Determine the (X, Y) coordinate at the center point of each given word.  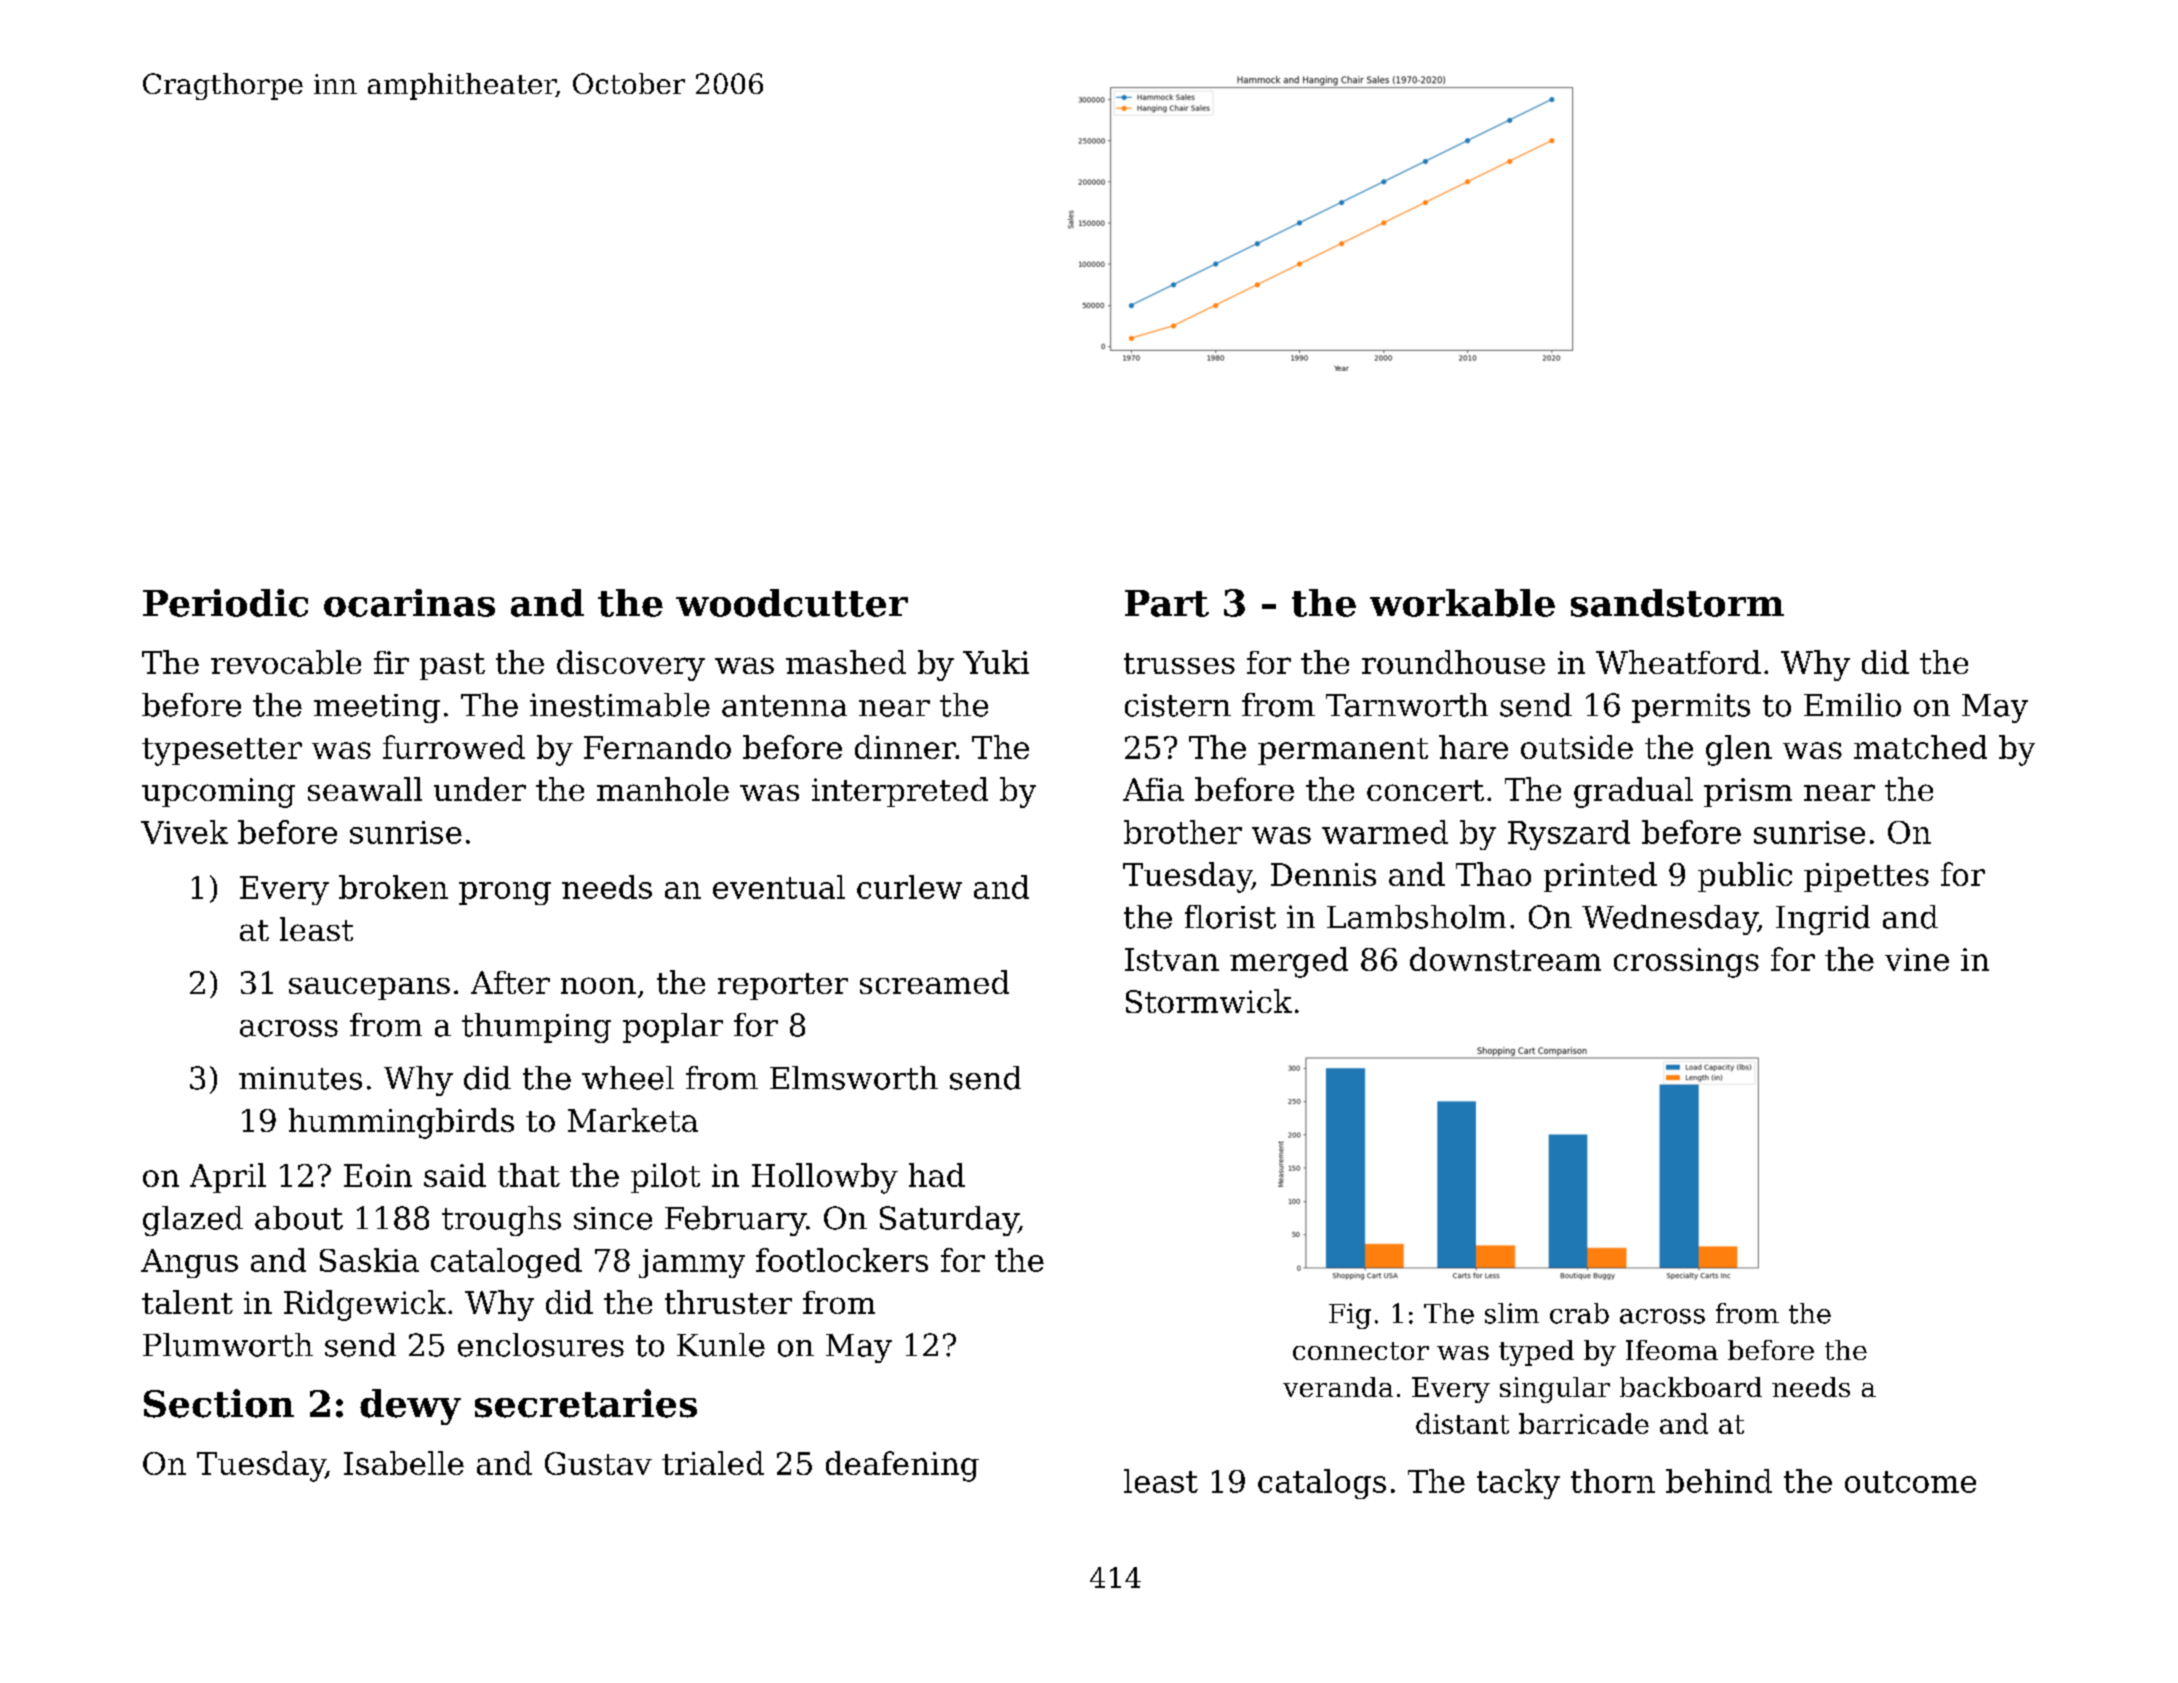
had (937, 1175)
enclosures (541, 1345)
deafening (902, 1466)
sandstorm (1677, 603)
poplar (673, 1028)
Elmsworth (854, 1078)
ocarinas (409, 603)
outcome (1910, 1482)
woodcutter (792, 603)
